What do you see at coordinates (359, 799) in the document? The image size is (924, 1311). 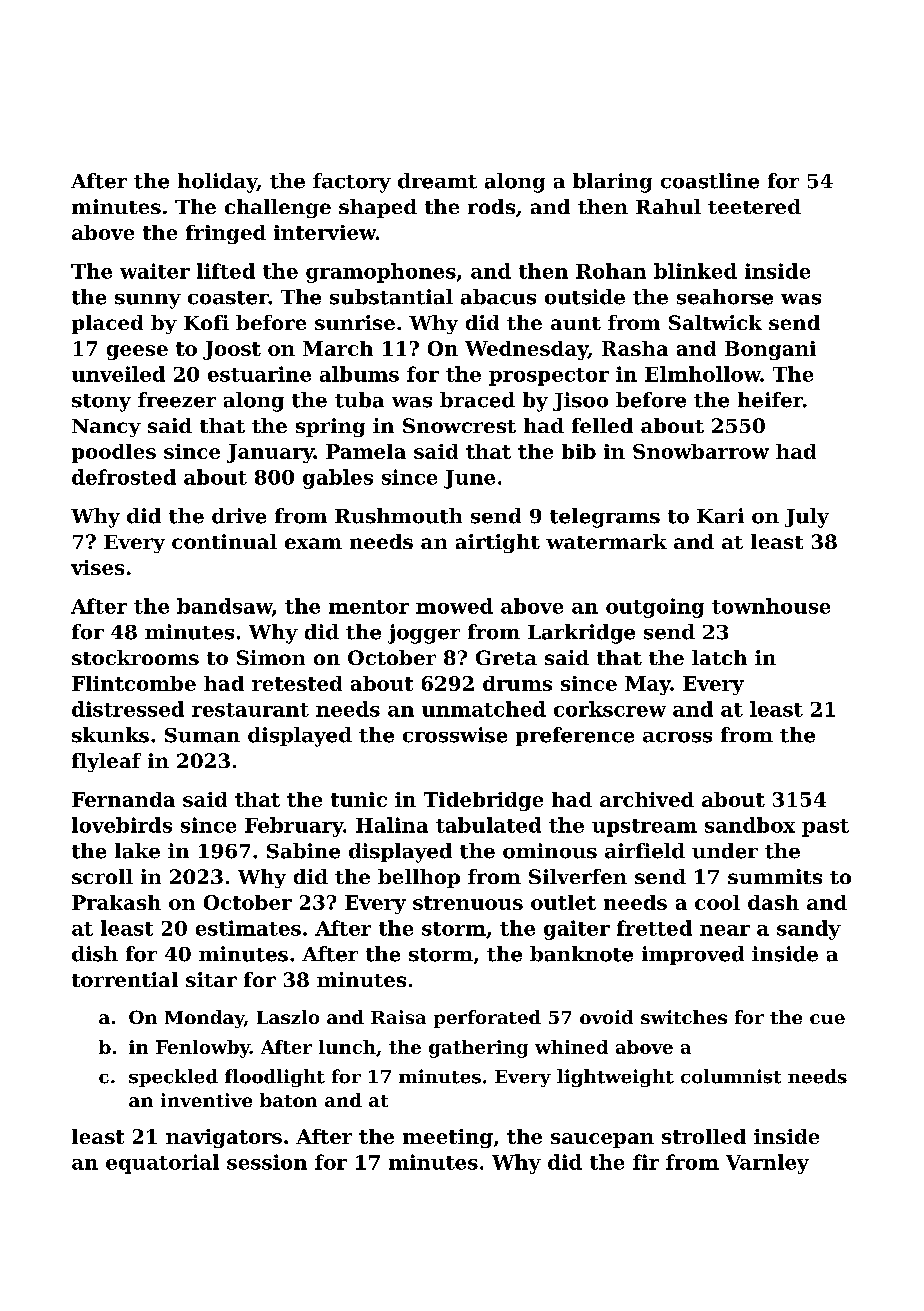 I see `tunic` at bounding box center [359, 799].
